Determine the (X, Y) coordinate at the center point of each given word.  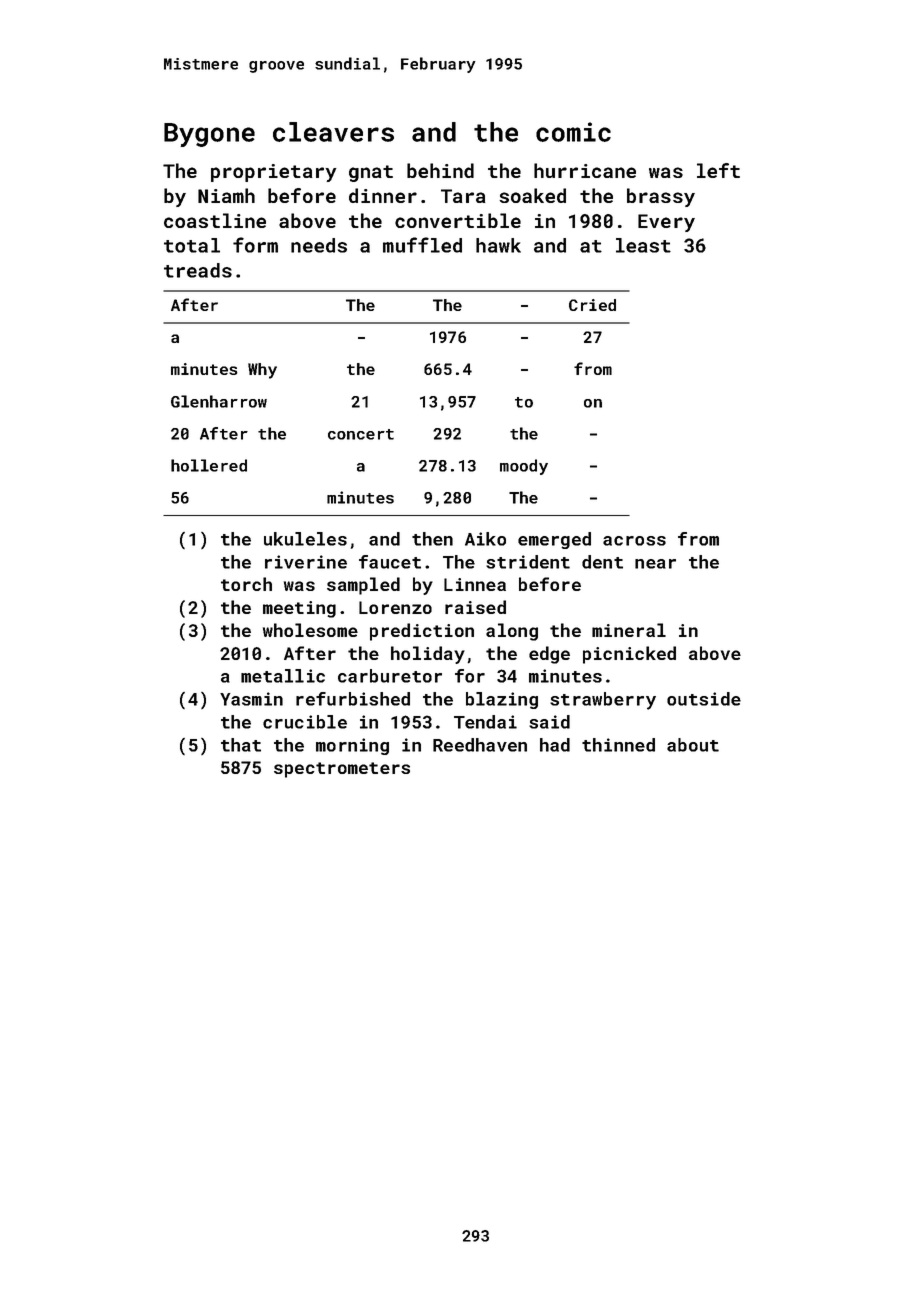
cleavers (333, 132)
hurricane (585, 170)
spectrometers (342, 770)
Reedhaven (480, 745)
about (693, 745)
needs (319, 245)
